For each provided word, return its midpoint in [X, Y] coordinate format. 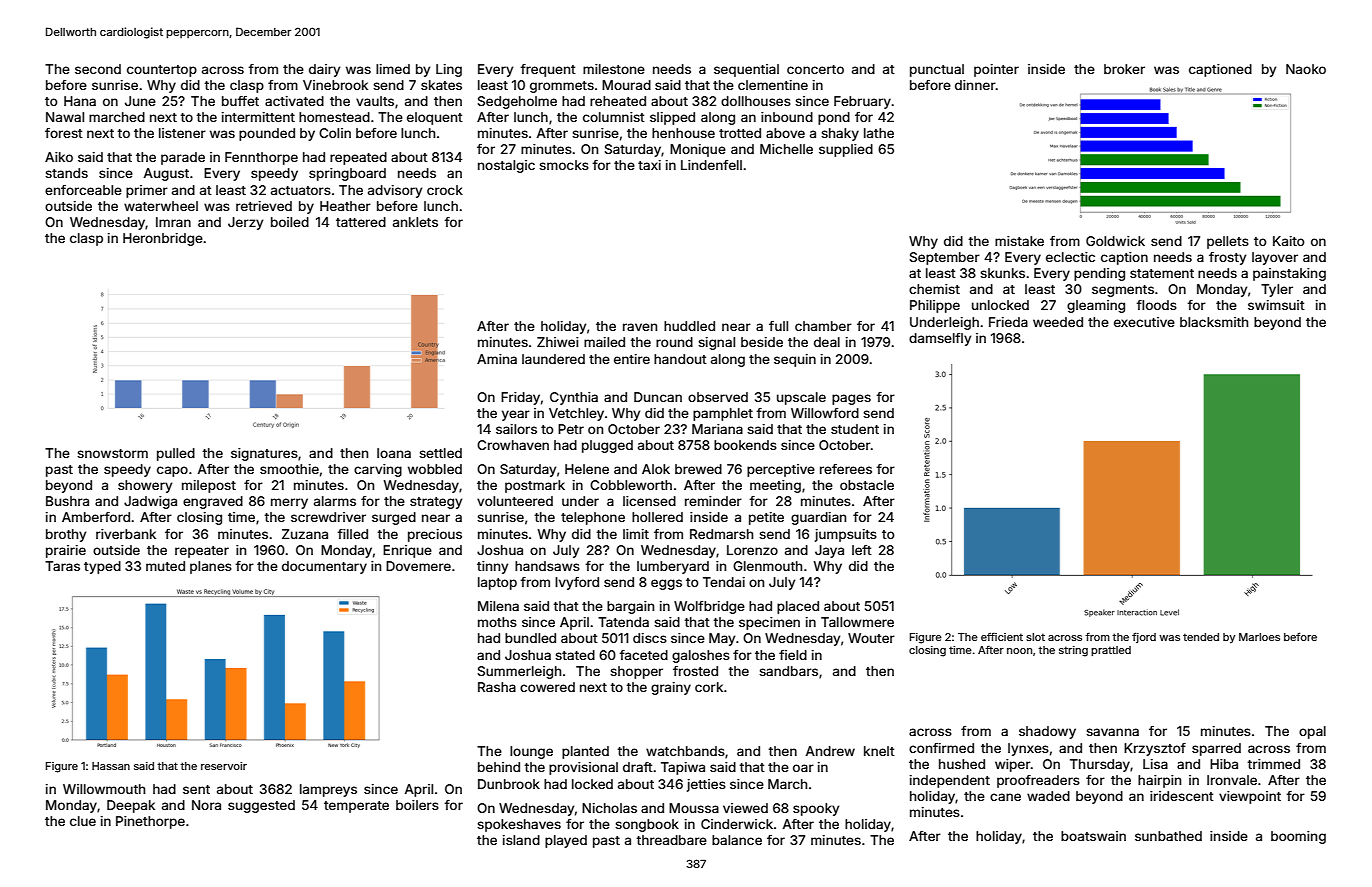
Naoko [1306, 69]
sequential [746, 70]
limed [393, 69]
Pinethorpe [150, 822]
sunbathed [1168, 836]
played [566, 841]
